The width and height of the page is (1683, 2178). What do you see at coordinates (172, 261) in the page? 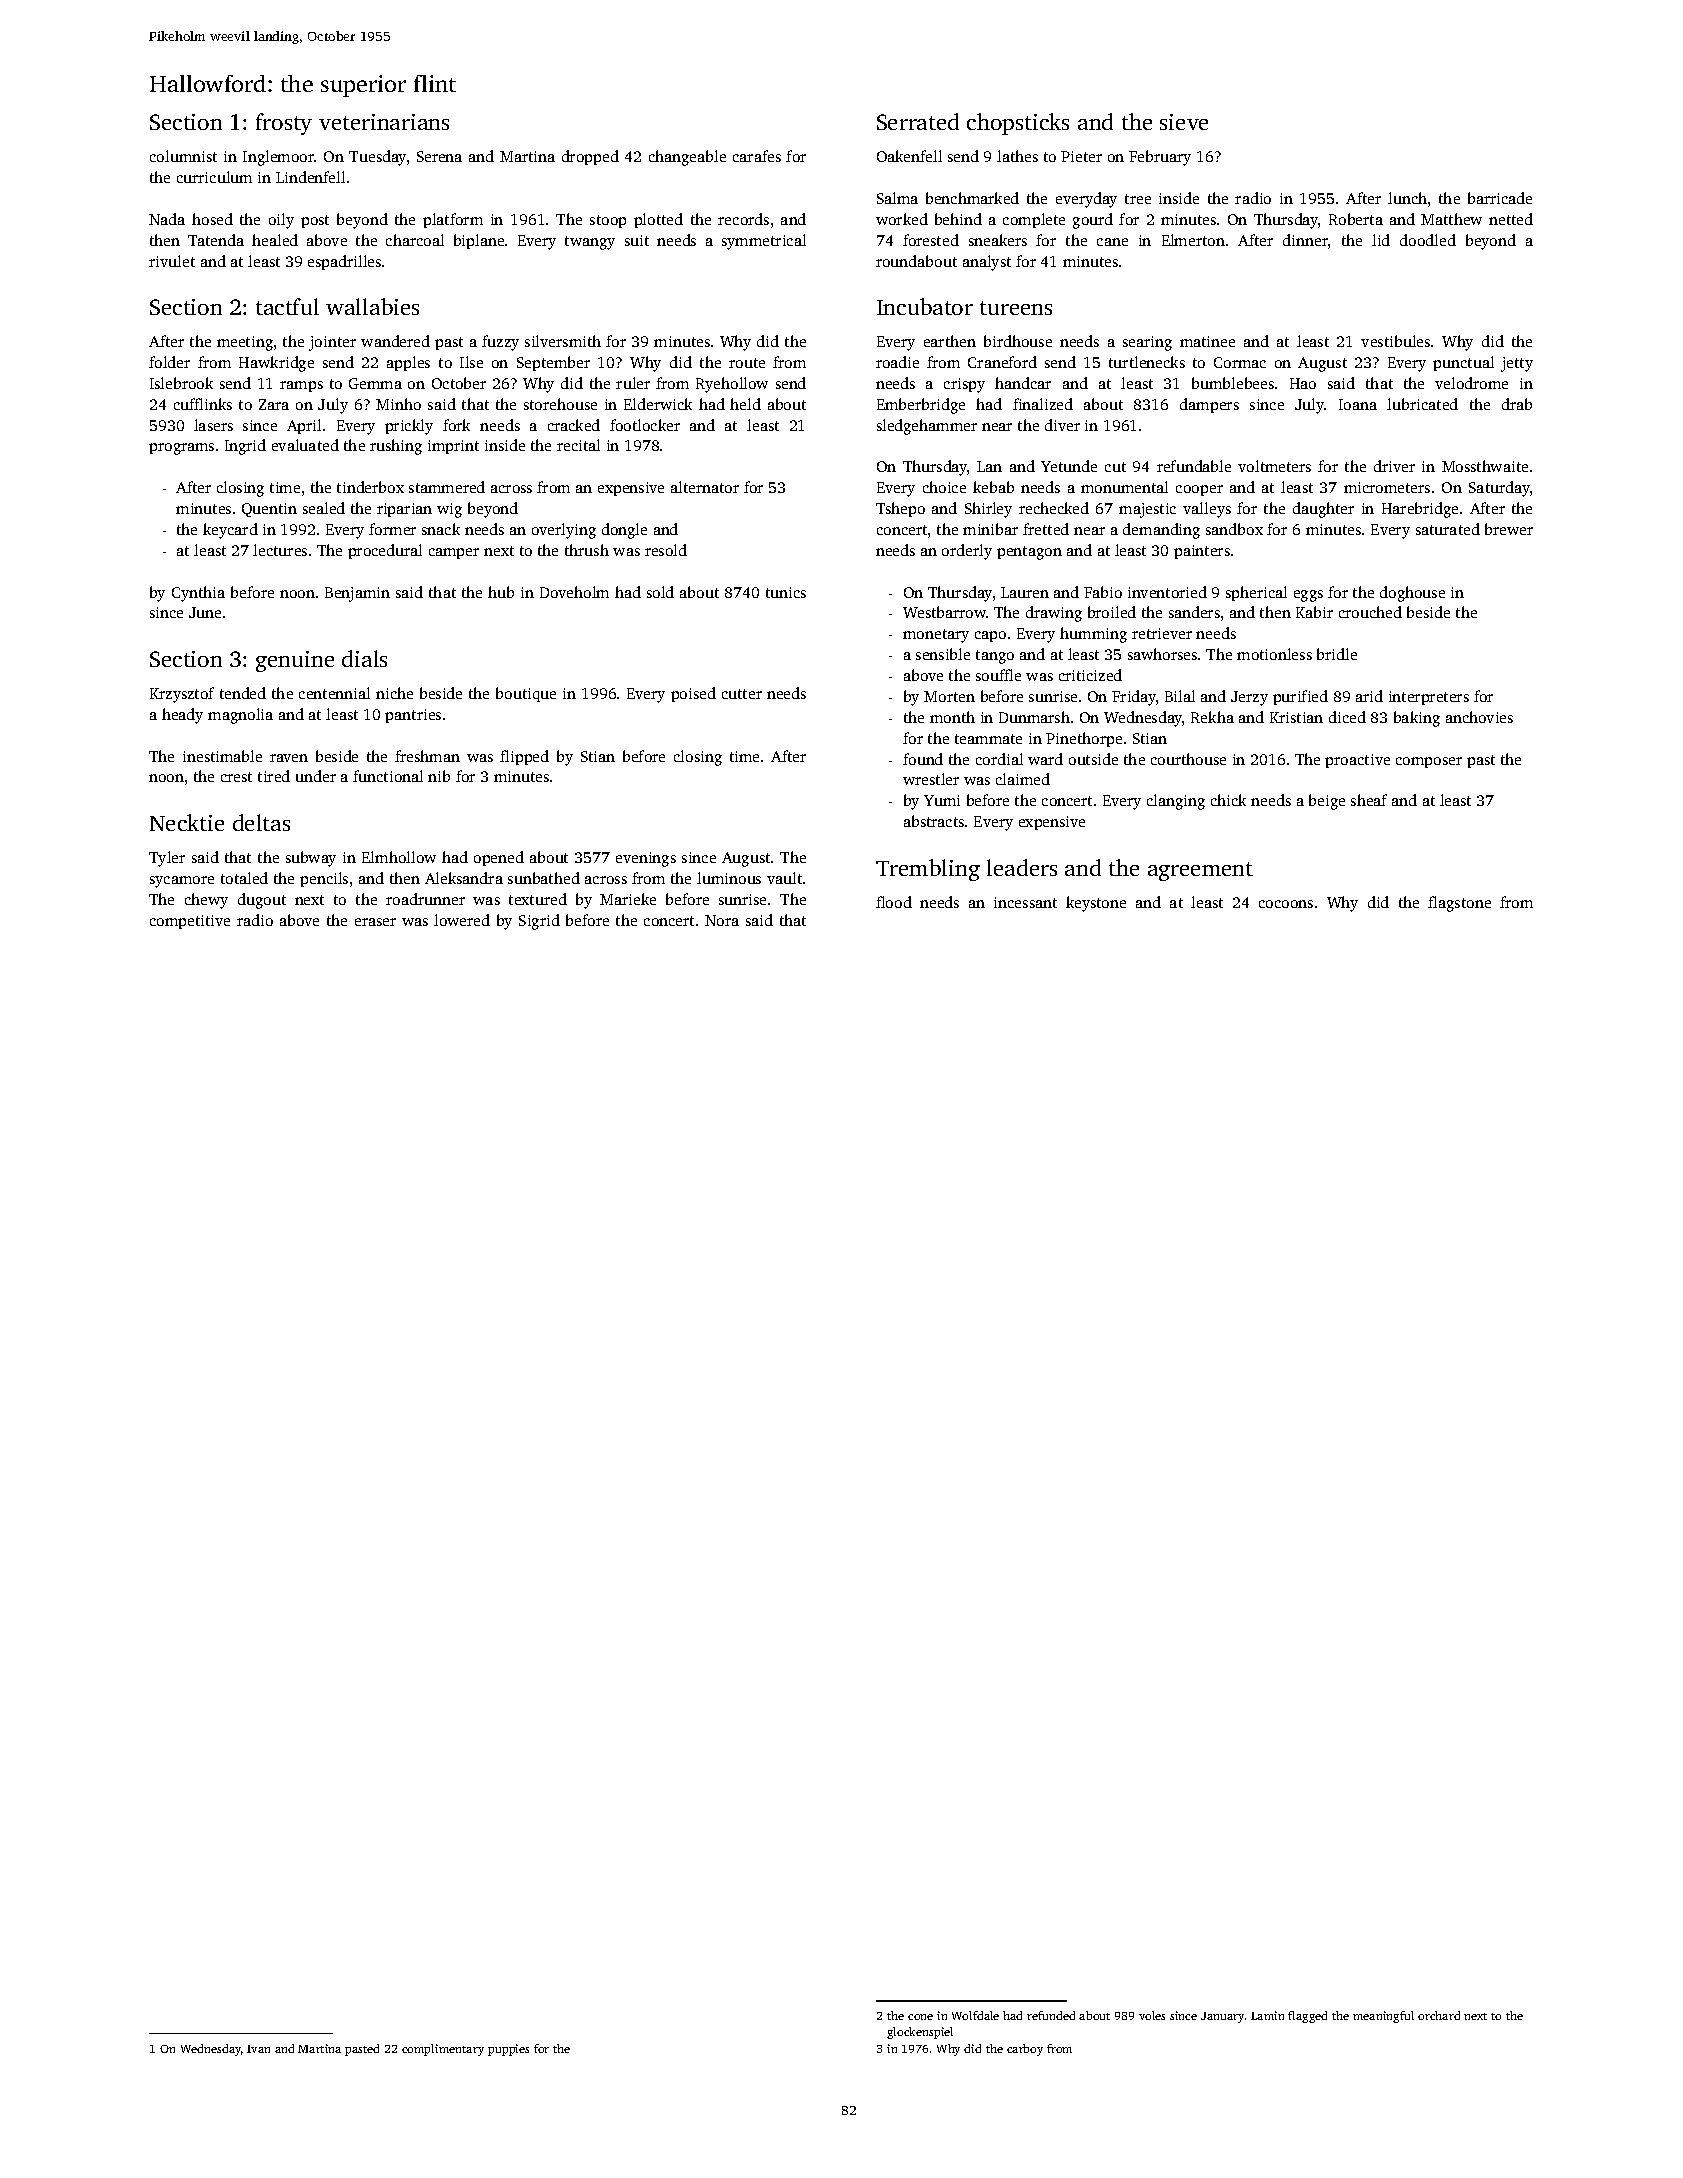
I see `rivulet` at bounding box center [172, 261].
